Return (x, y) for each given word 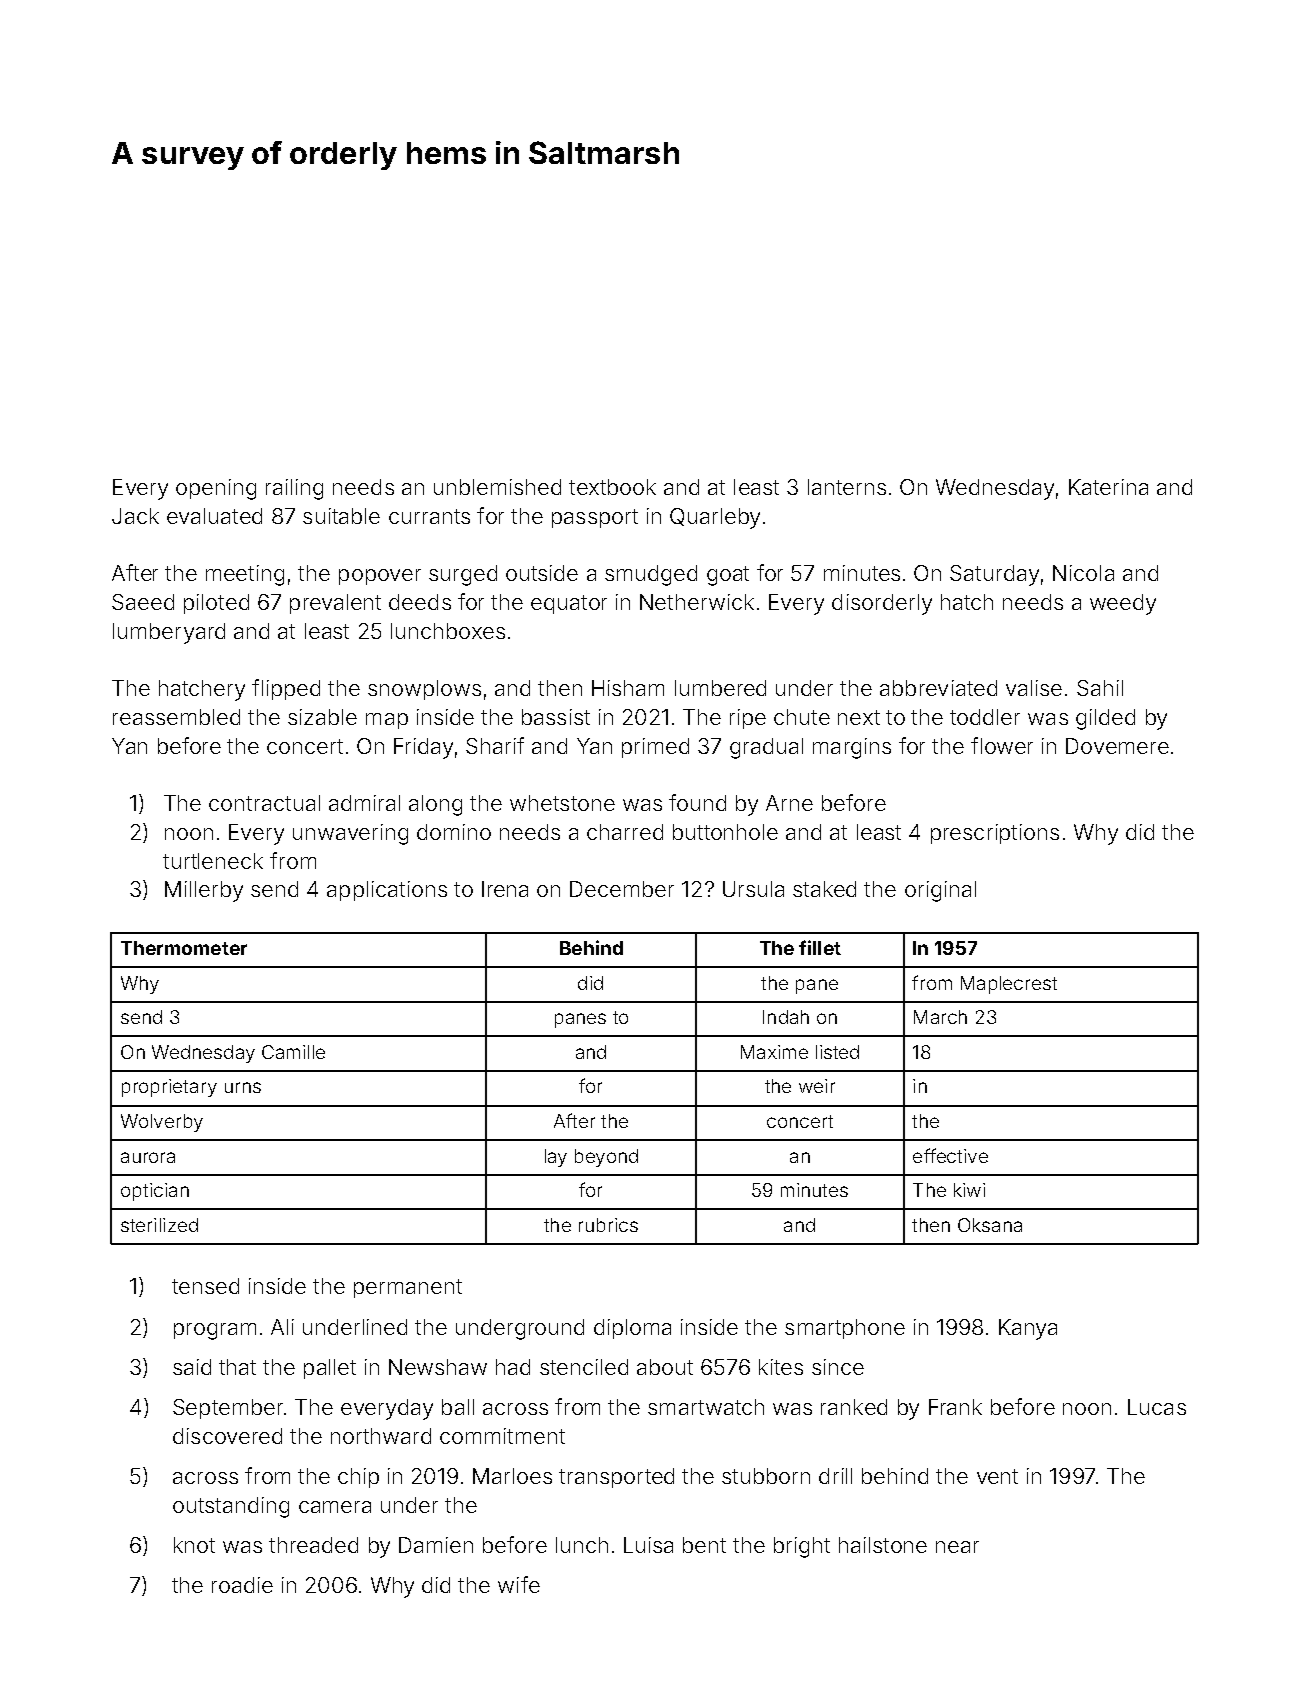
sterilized (159, 1225)
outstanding (231, 1507)
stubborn (766, 1476)
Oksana (990, 1225)
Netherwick (697, 602)
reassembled (176, 717)
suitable (341, 516)
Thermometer (184, 948)
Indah (786, 1017)
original (940, 891)
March (940, 1017)
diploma (632, 1329)
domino (454, 832)
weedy (1123, 604)
